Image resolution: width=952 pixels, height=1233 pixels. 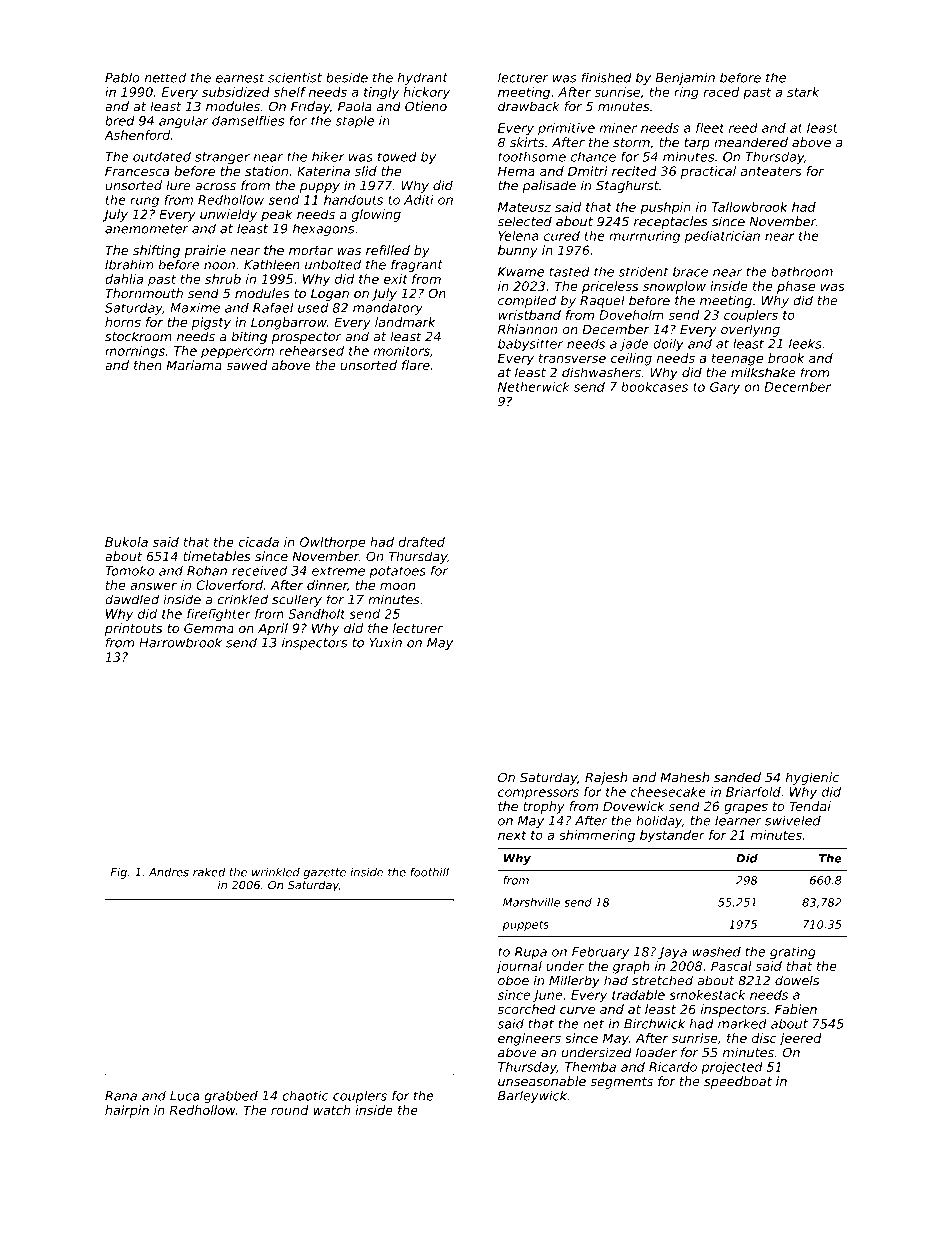 What do you see at coordinates (178, 185) in the screenshot?
I see `lure` at bounding box center [178, 185].
